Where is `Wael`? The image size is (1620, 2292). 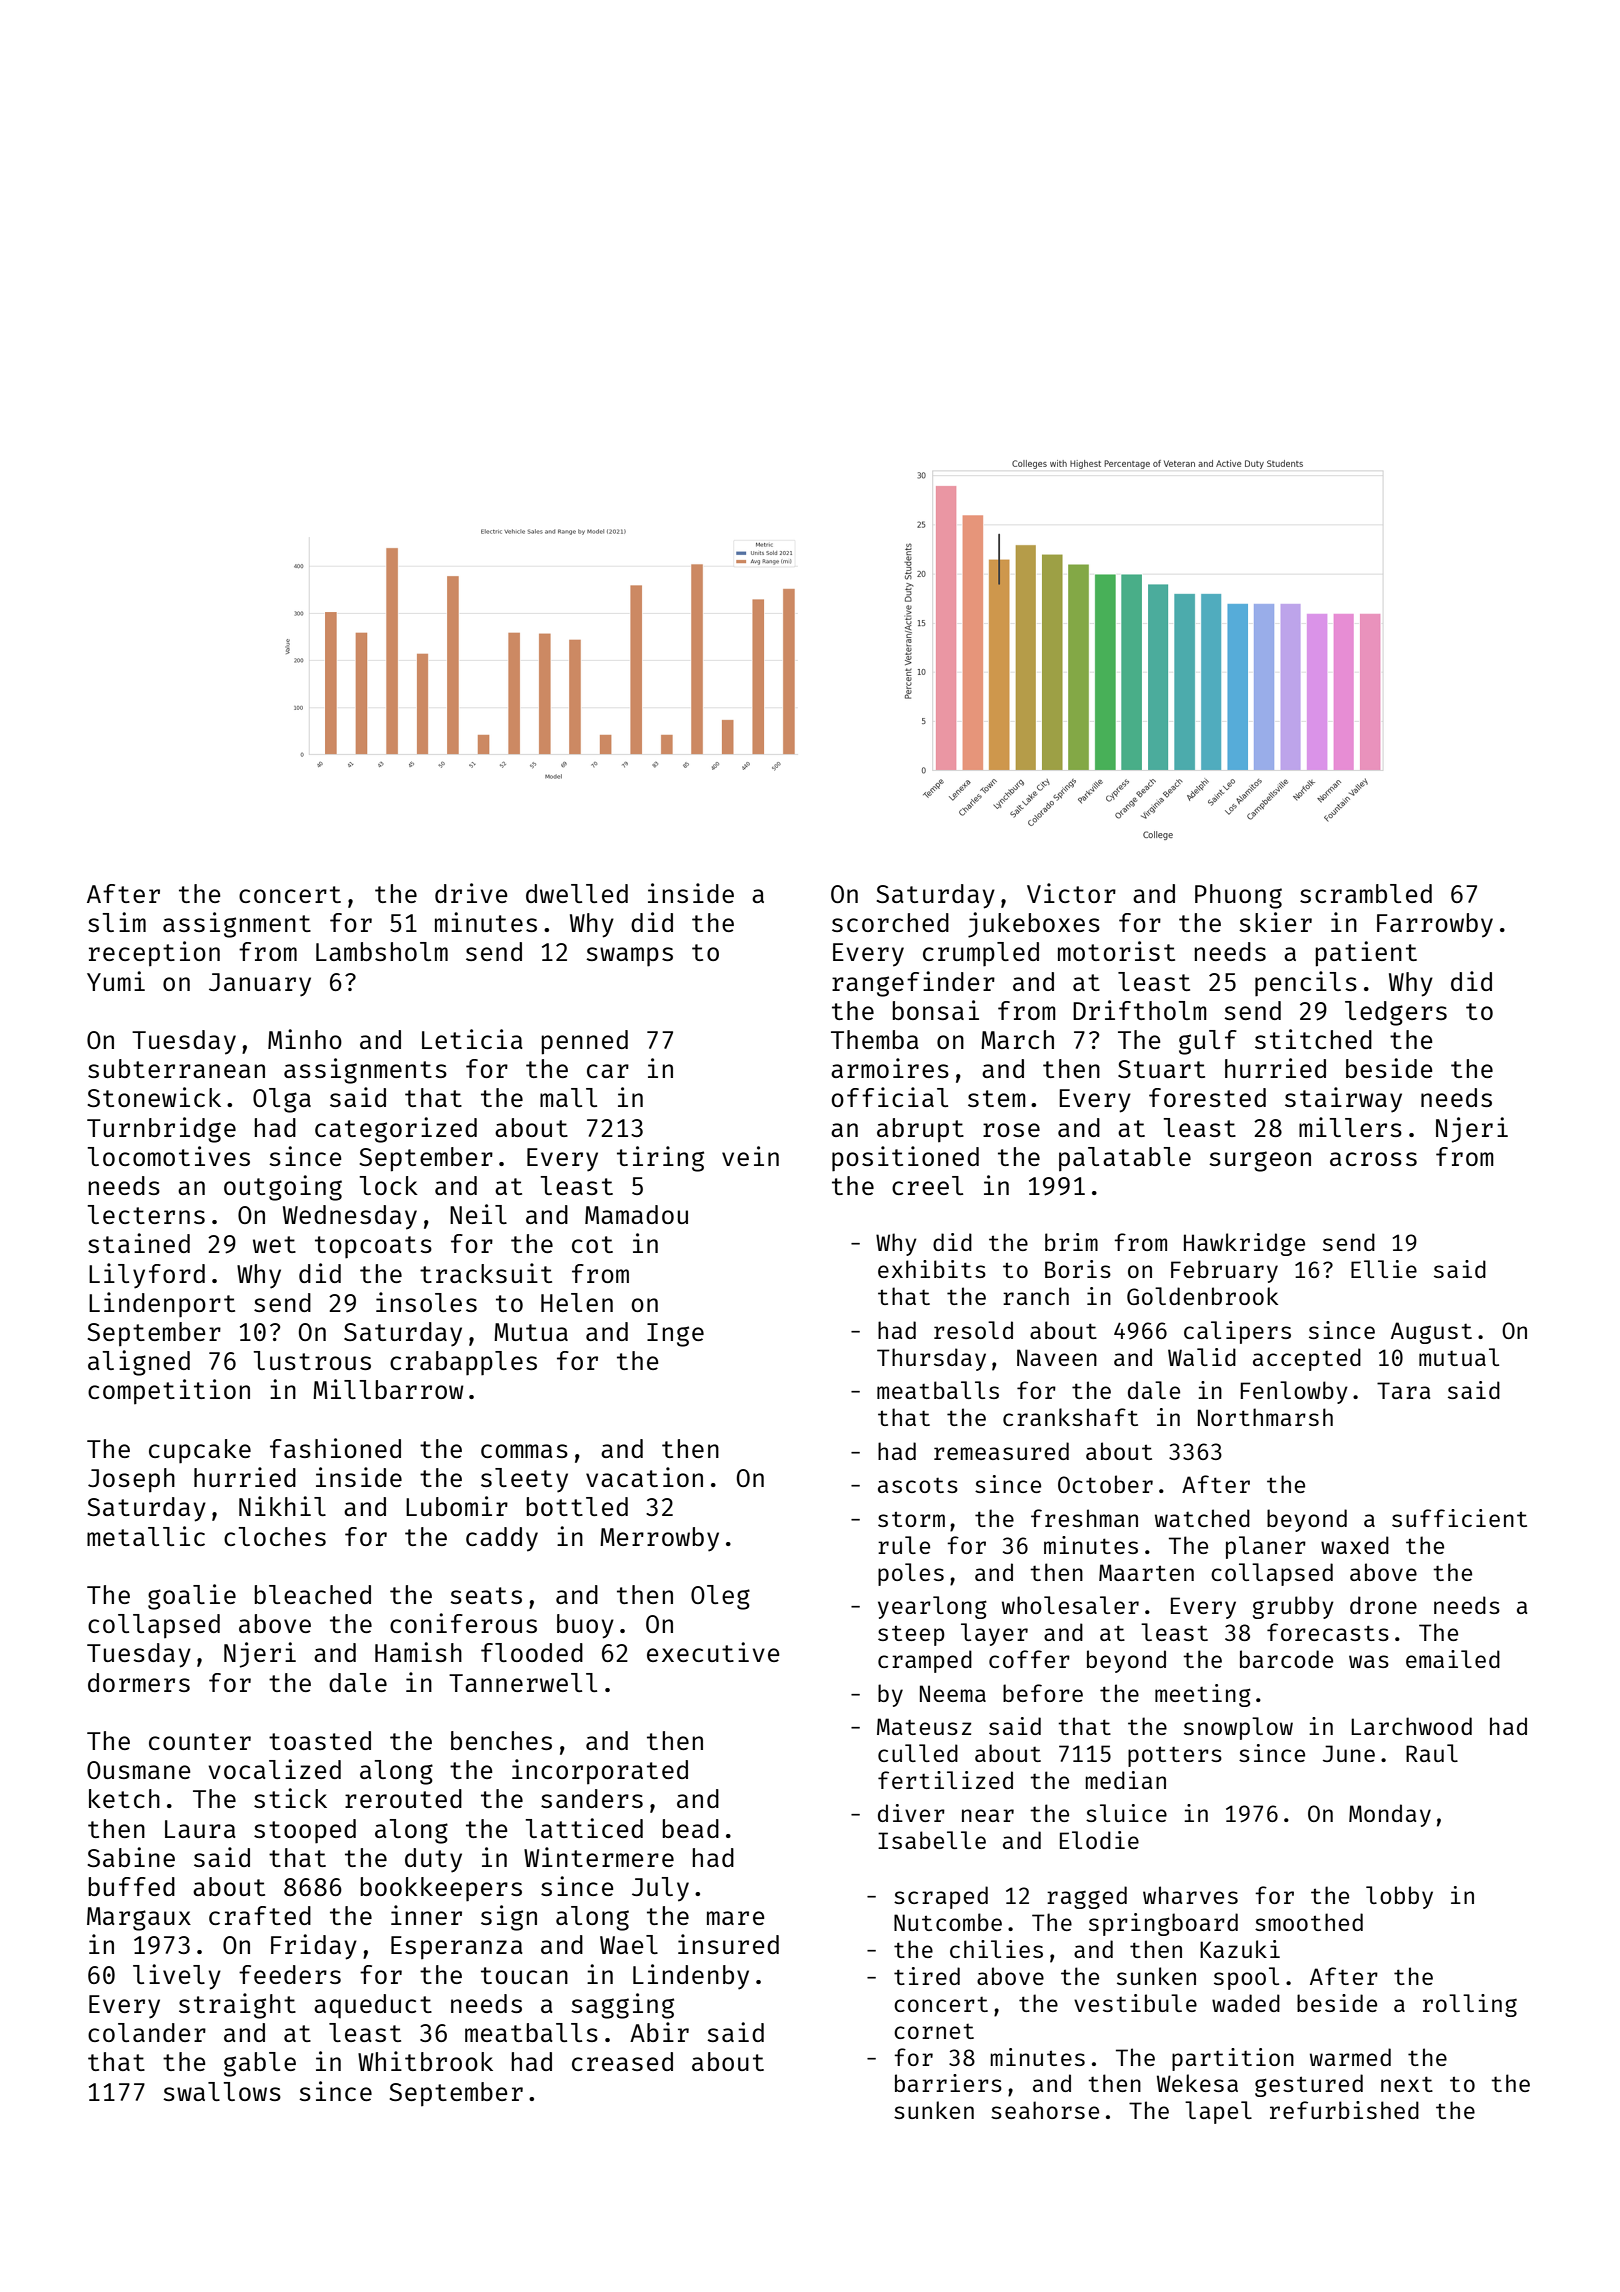
Wael is located at coordinates (629, 1944).
